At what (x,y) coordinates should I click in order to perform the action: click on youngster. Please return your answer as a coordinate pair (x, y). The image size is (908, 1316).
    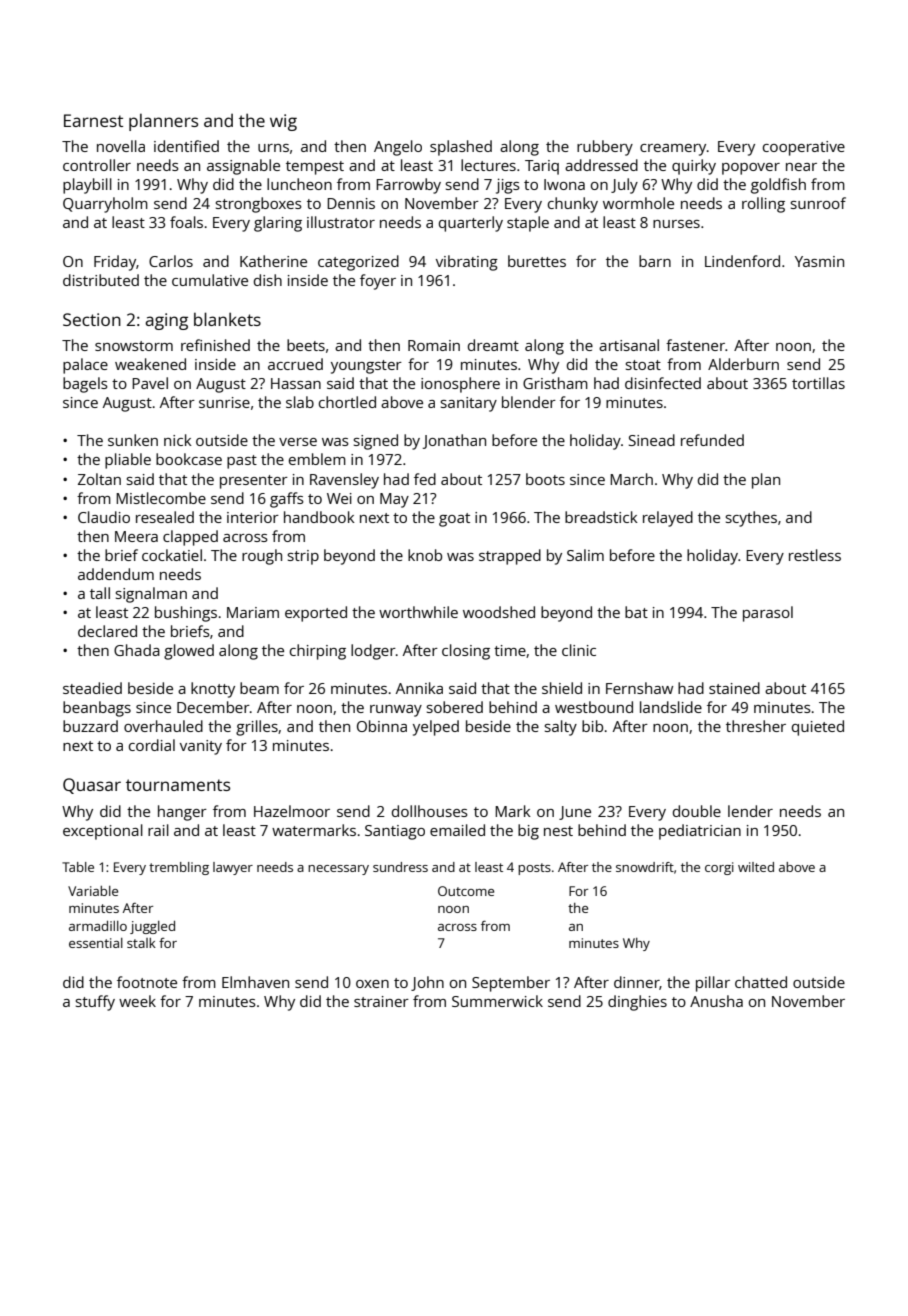
    Looking at the image, I should click on (366, 367).
